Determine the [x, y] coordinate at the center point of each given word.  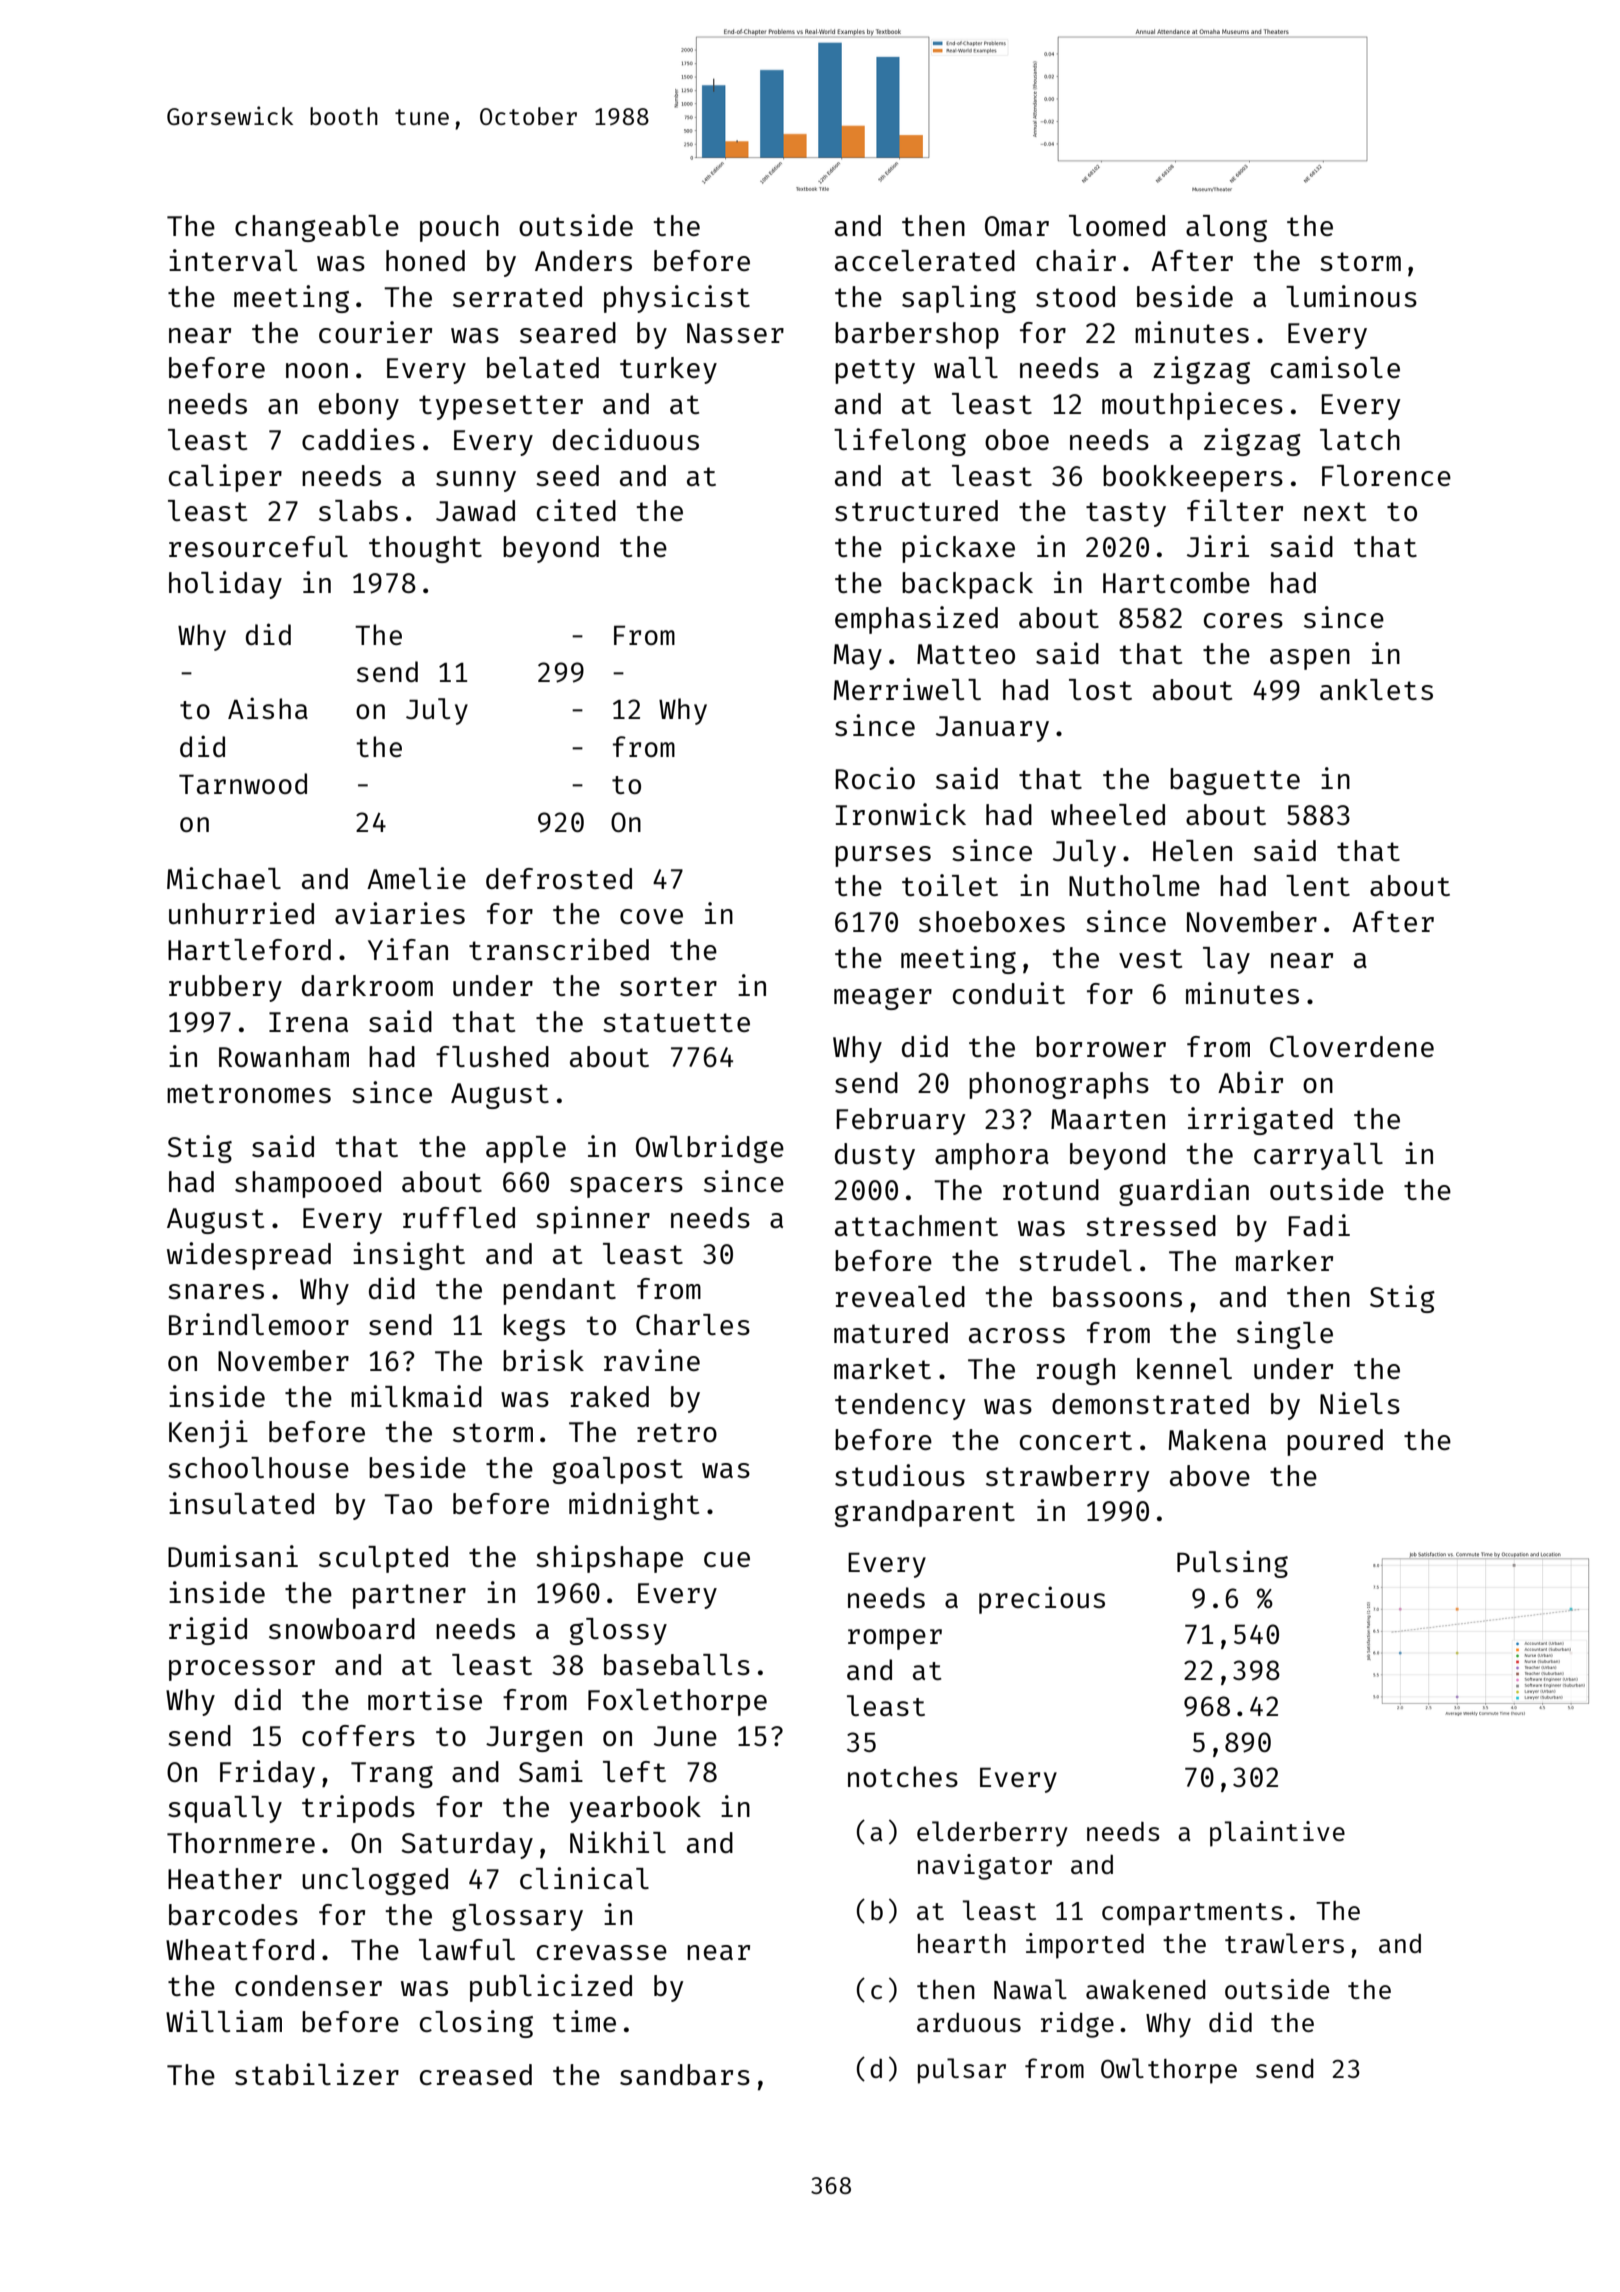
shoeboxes [992, 921]
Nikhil [618, 1842]
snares [216, 1291]
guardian [1184, 1192]
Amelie [416, 878]
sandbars [685, 2074]
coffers [358, 1735]
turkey [668, 370]
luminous [1351, 296]
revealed [900, 1296]
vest [1150, 958]
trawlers [1284, 1943]
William [224, 2021]
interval [233, 260]
